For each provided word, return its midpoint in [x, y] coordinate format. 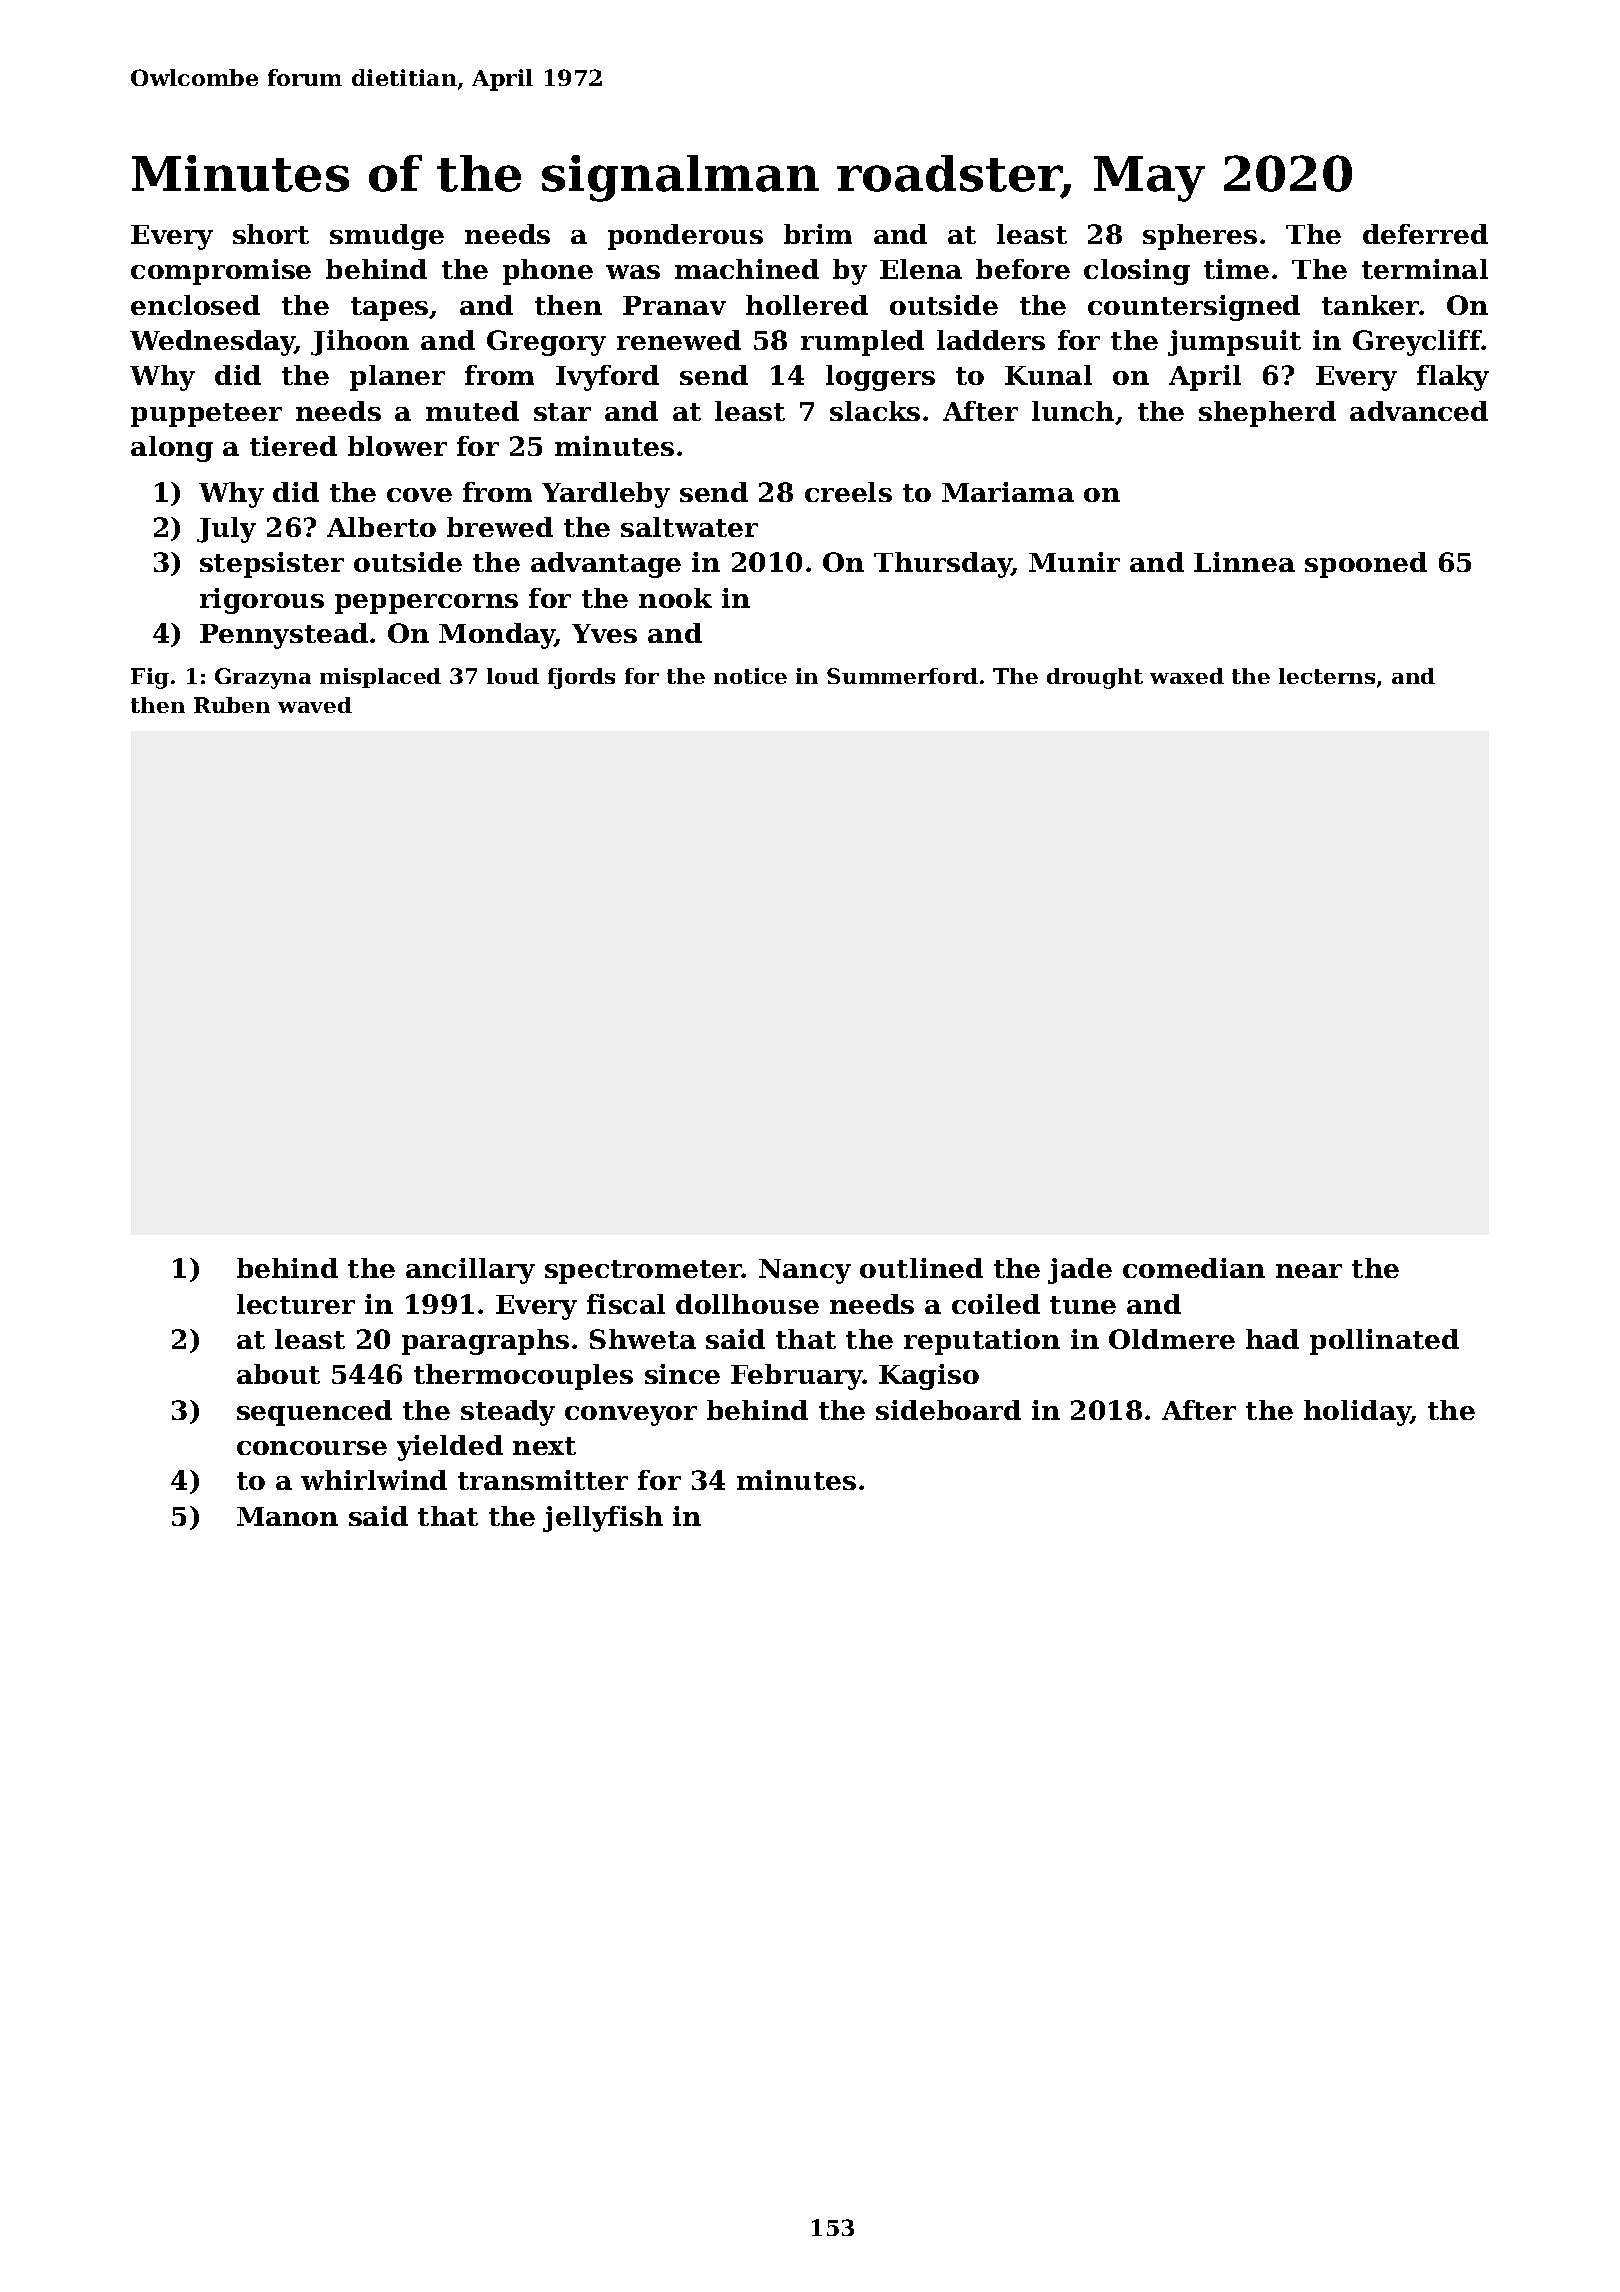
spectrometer [643, 1272]
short [271, 234]
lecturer [296, 1304]
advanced [1419, 411]
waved [315, 705]
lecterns [1327, 676]
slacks [875, 411]
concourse [312, 1448]
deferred [1425, 234]
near [1309, 1271]
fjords [581, 678]
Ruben [232, 705]
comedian [1194, 1268]
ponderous [685, 237]
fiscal [626, 1304]
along [172, 449]
